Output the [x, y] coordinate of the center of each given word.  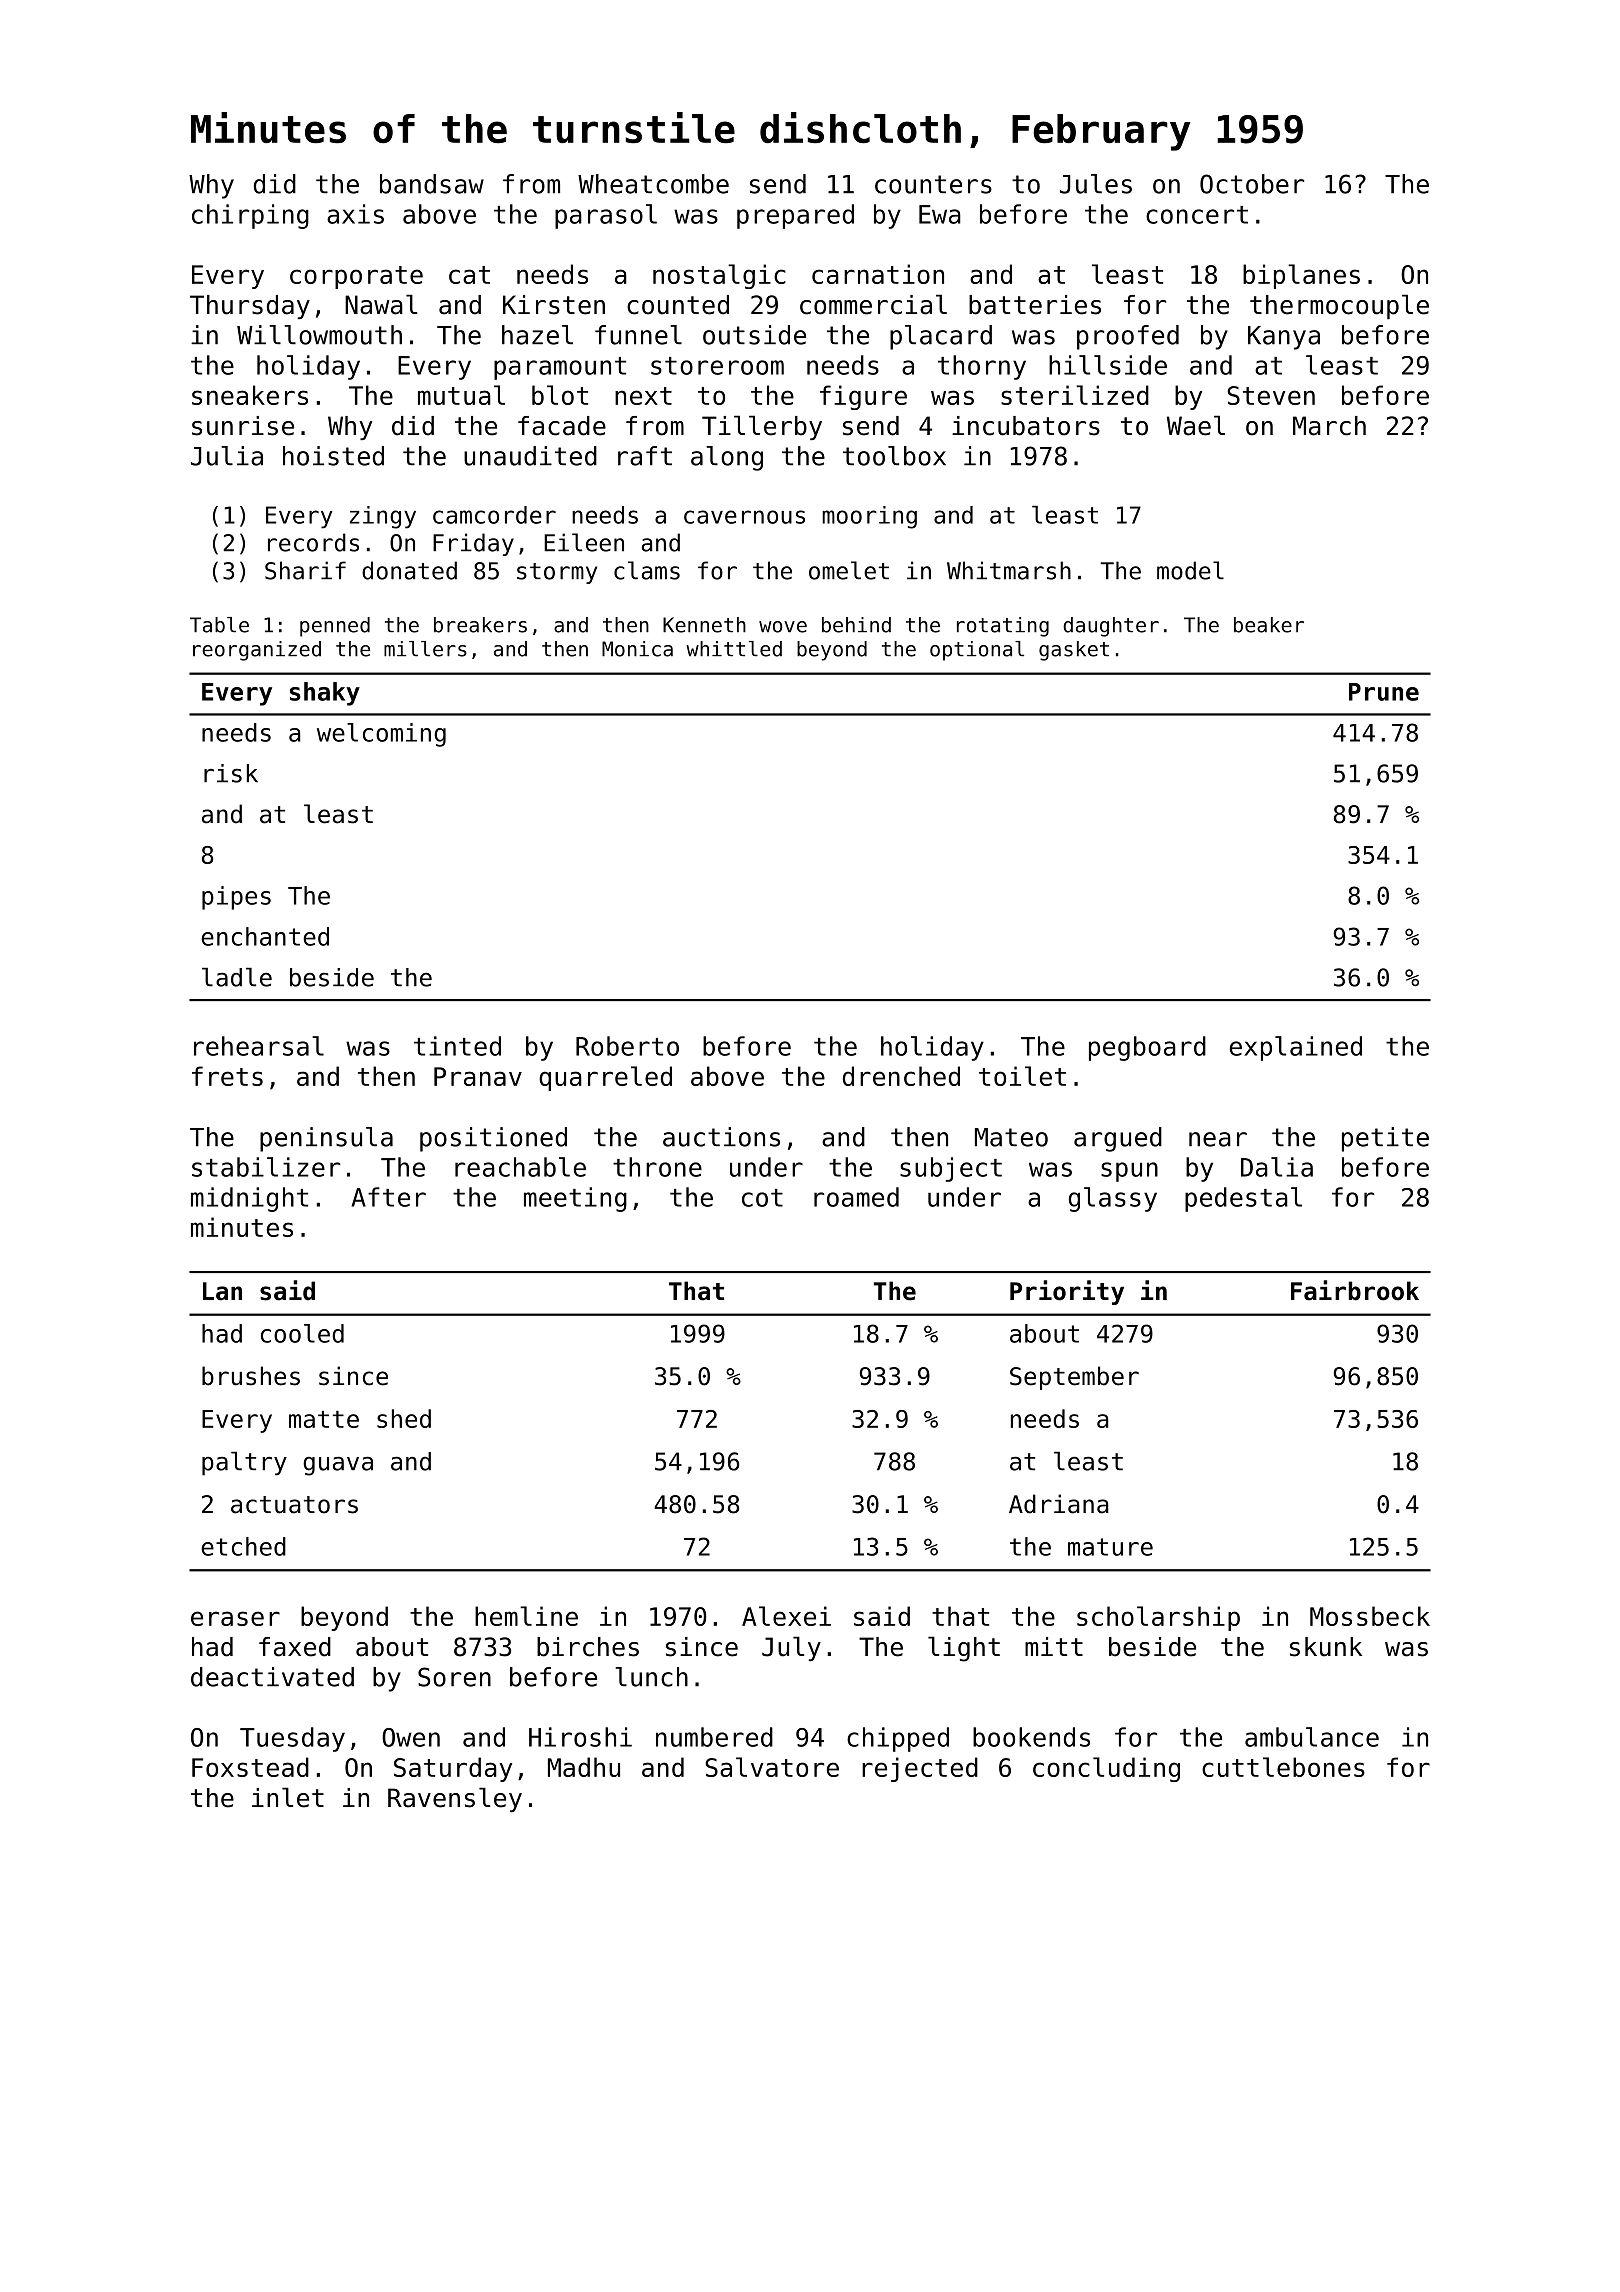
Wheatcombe [653, 184]
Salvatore [772, 1767]
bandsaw [432, 184]
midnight [249, 1199]
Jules [1096, 184]
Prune [1384, 692]
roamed [856, 1197]
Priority [1067, 1292]
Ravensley [455, 1799]
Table [219, 625]
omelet [849, 570]
